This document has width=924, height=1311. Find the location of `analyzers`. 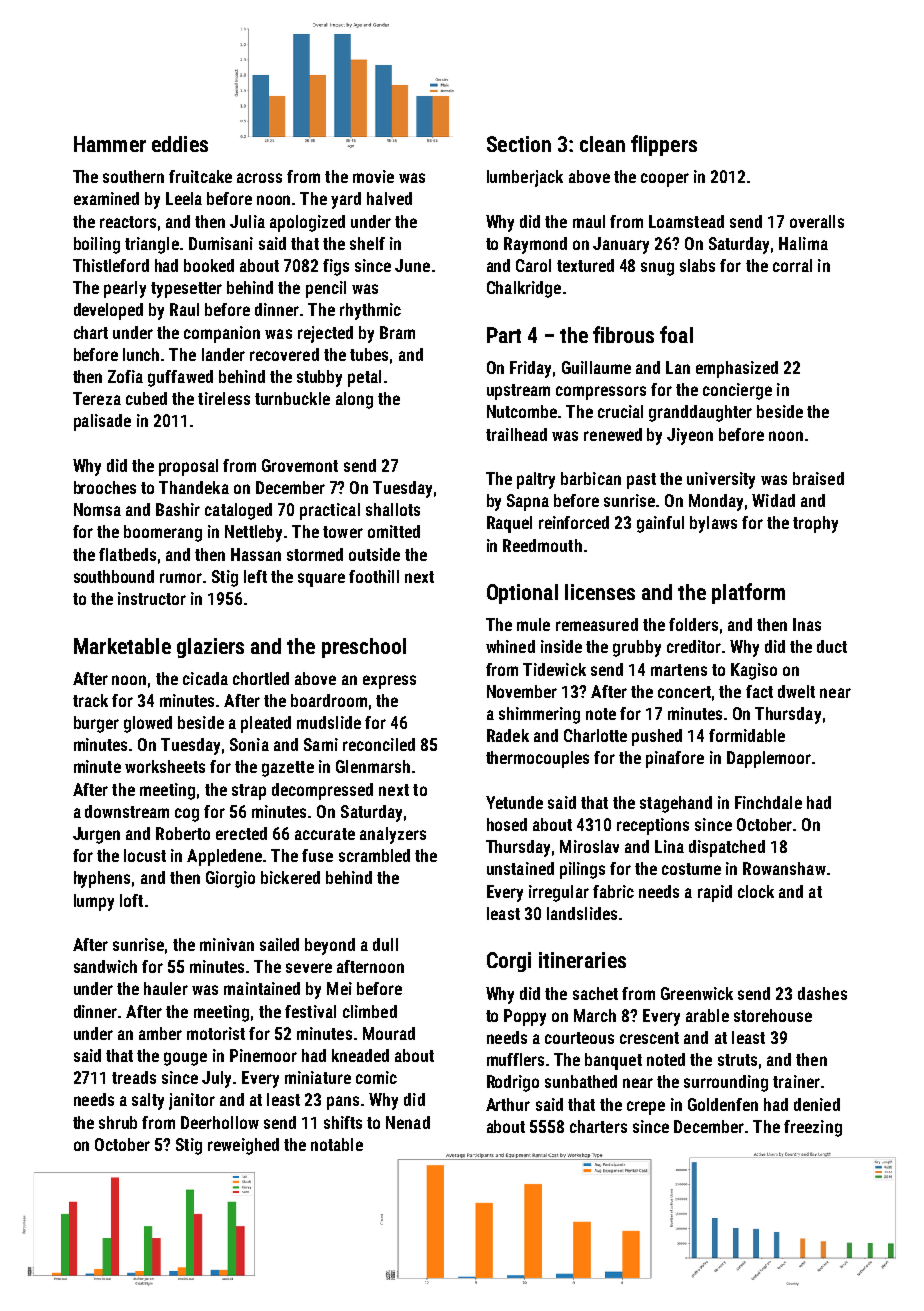

analyzers is located at coordinates (393, 835).
